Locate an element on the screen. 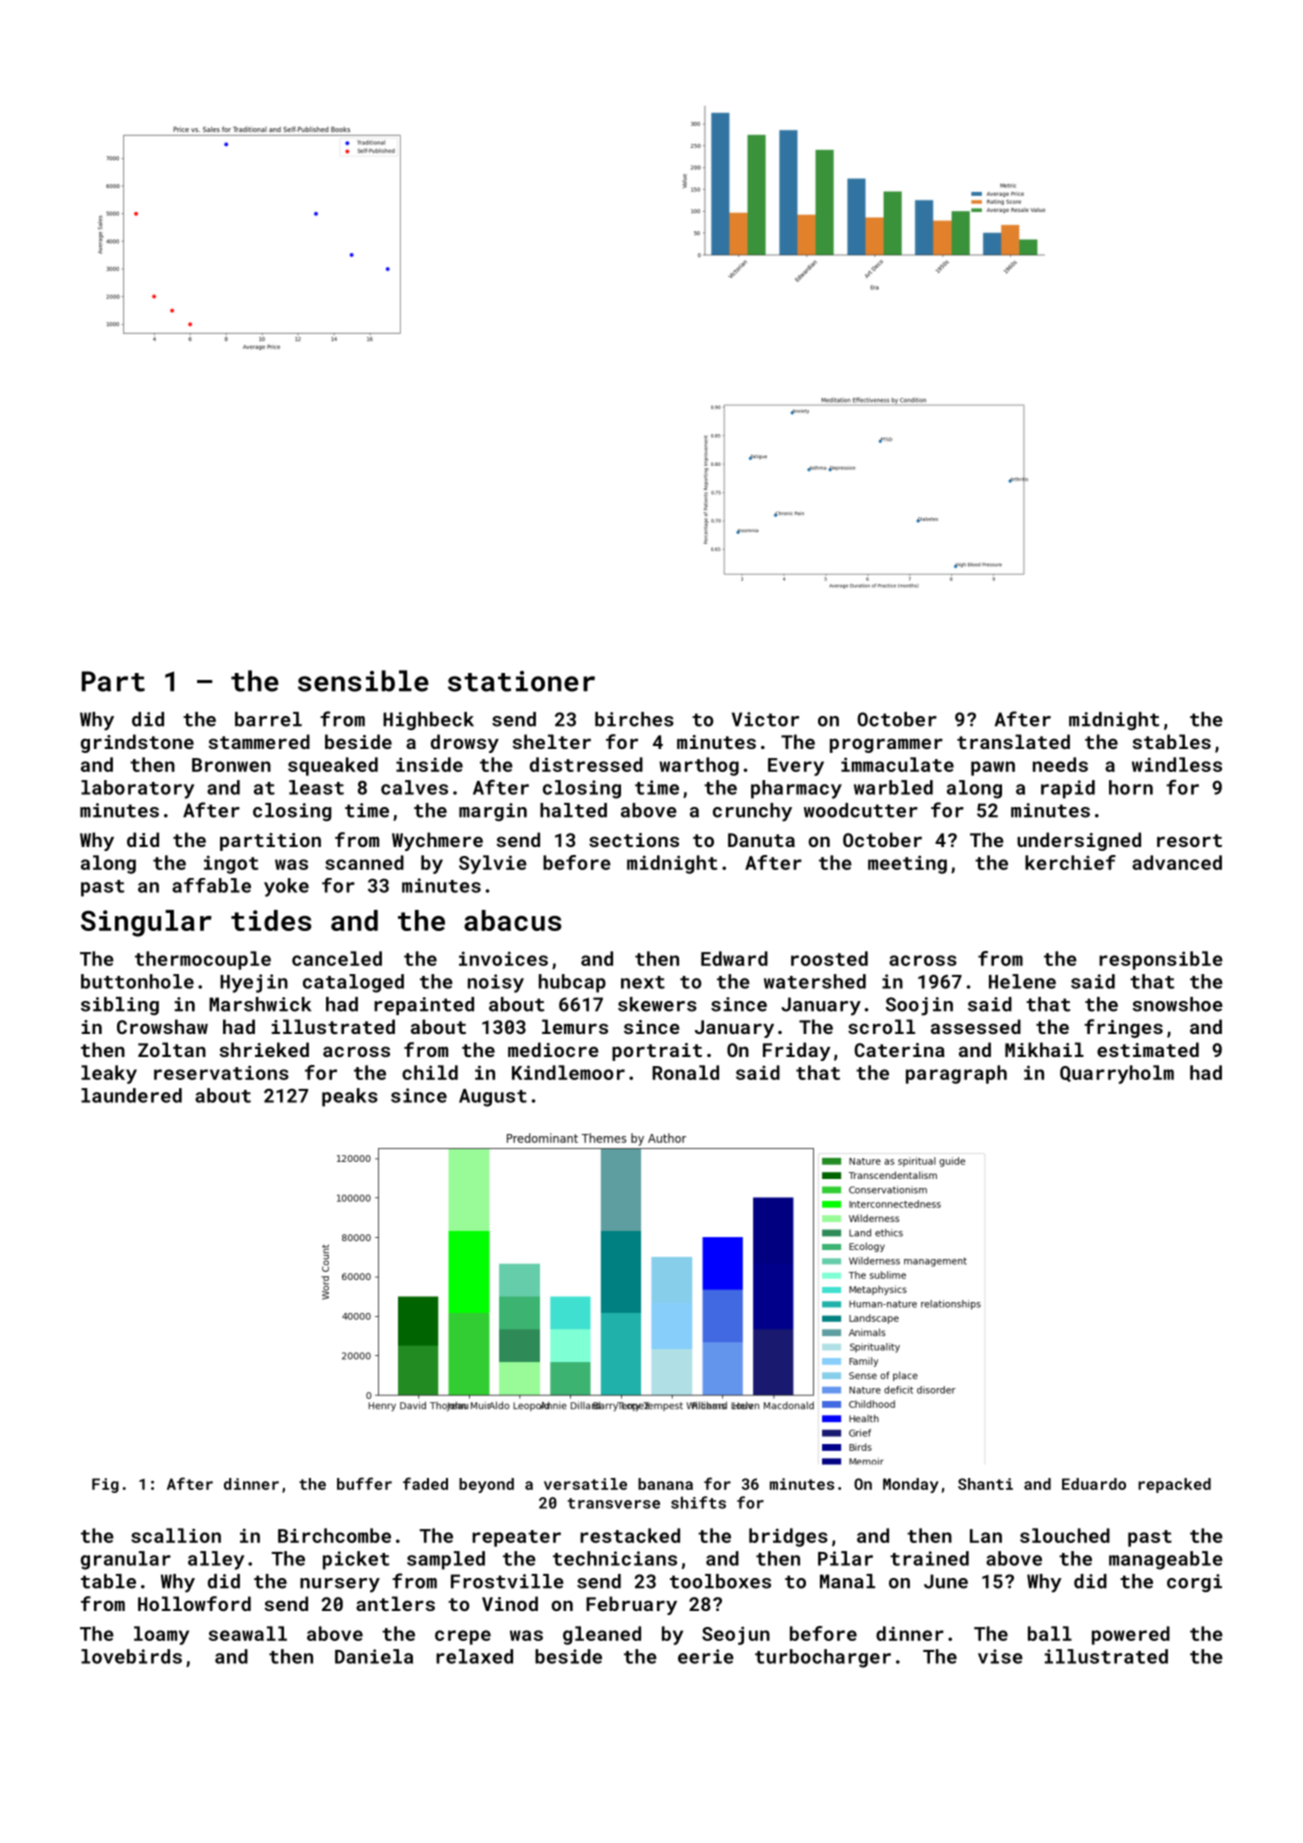 This screenshot has width=1303, height=1843. grindstone is located at coordinates (137, 743).
